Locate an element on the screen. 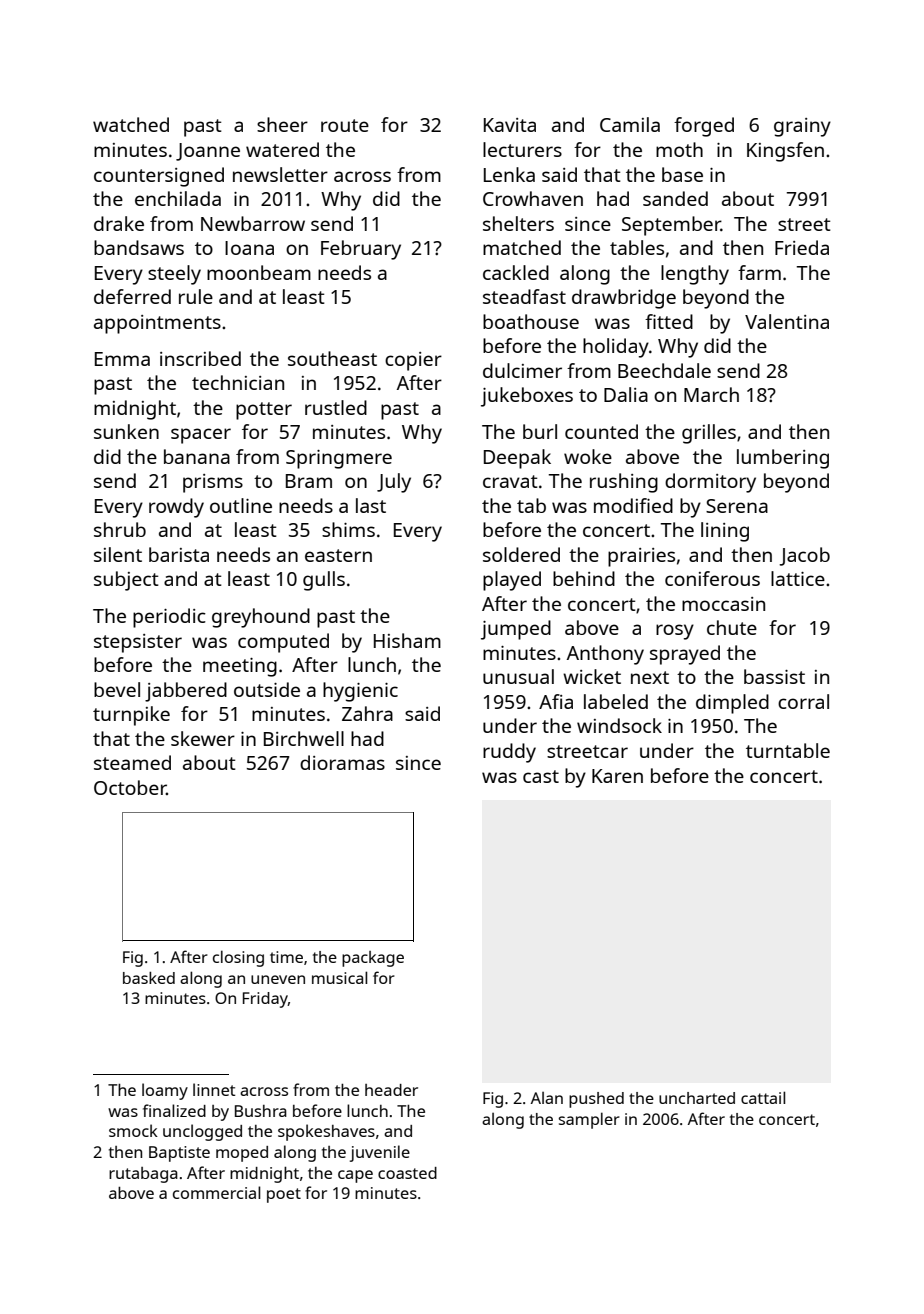 This screenshot has height=1314, width=924. coasted is located at coordinates (407, 1173).
